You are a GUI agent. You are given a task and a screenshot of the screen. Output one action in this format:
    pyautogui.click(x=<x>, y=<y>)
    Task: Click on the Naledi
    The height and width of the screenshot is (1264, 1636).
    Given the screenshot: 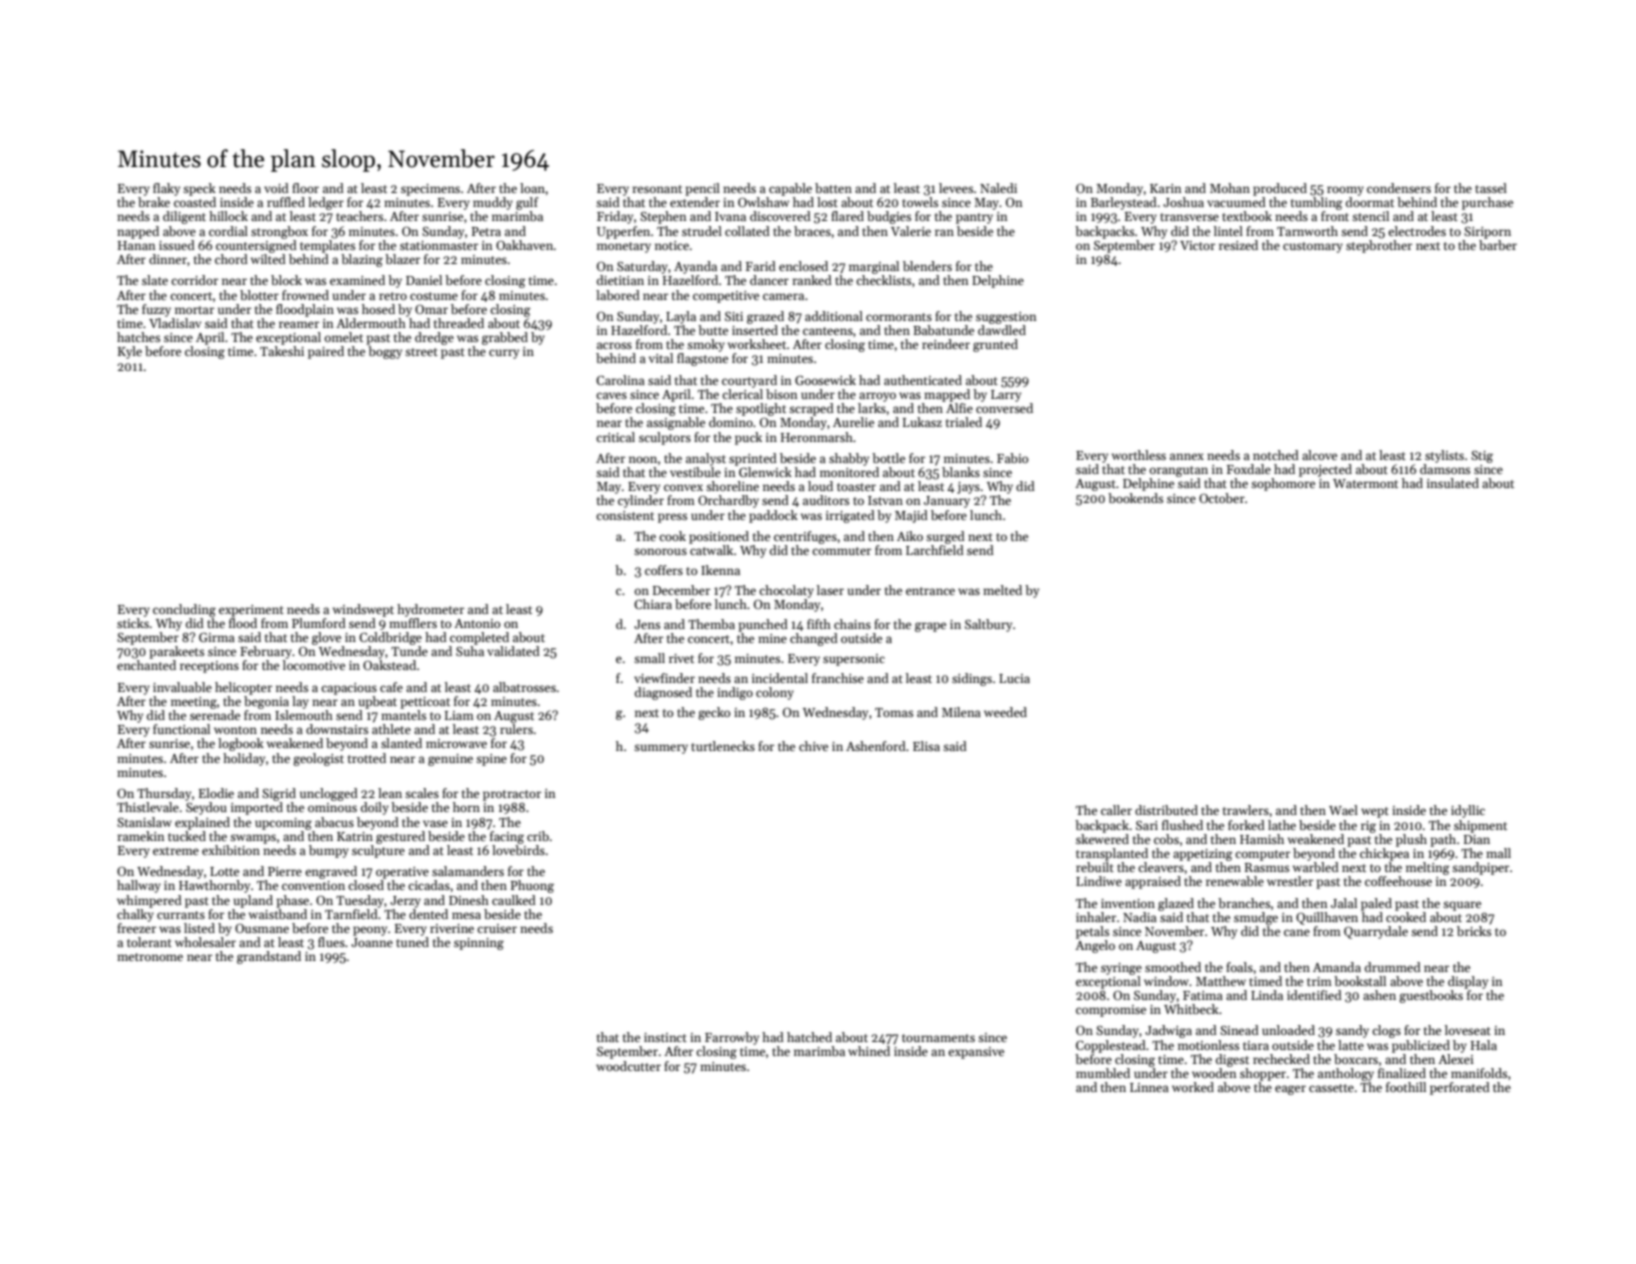 What is the action you would take?
    pyautogui.click(x=998, y=188)
